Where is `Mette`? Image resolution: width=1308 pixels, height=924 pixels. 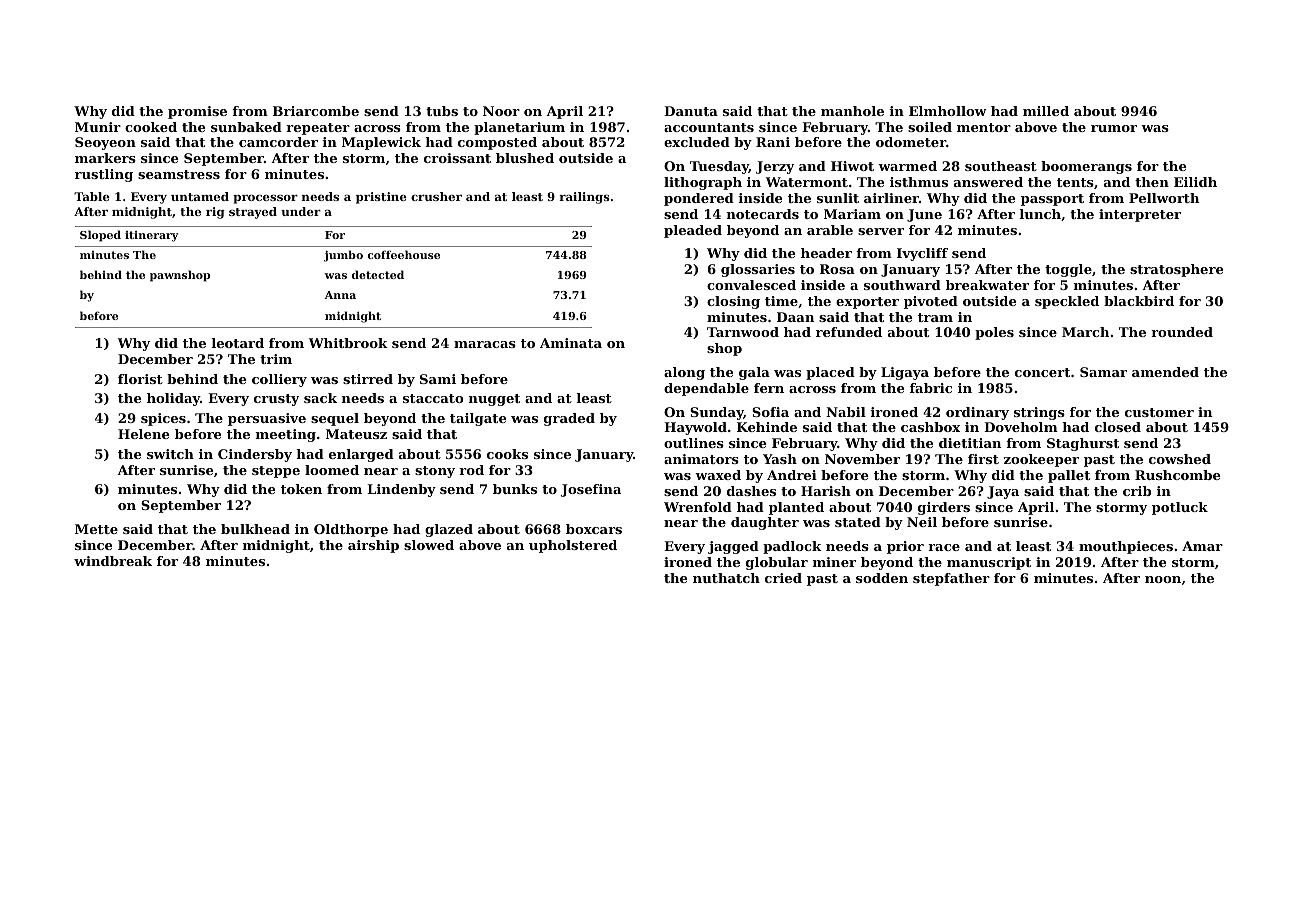 Mette is located at coordinates (96, 529).
